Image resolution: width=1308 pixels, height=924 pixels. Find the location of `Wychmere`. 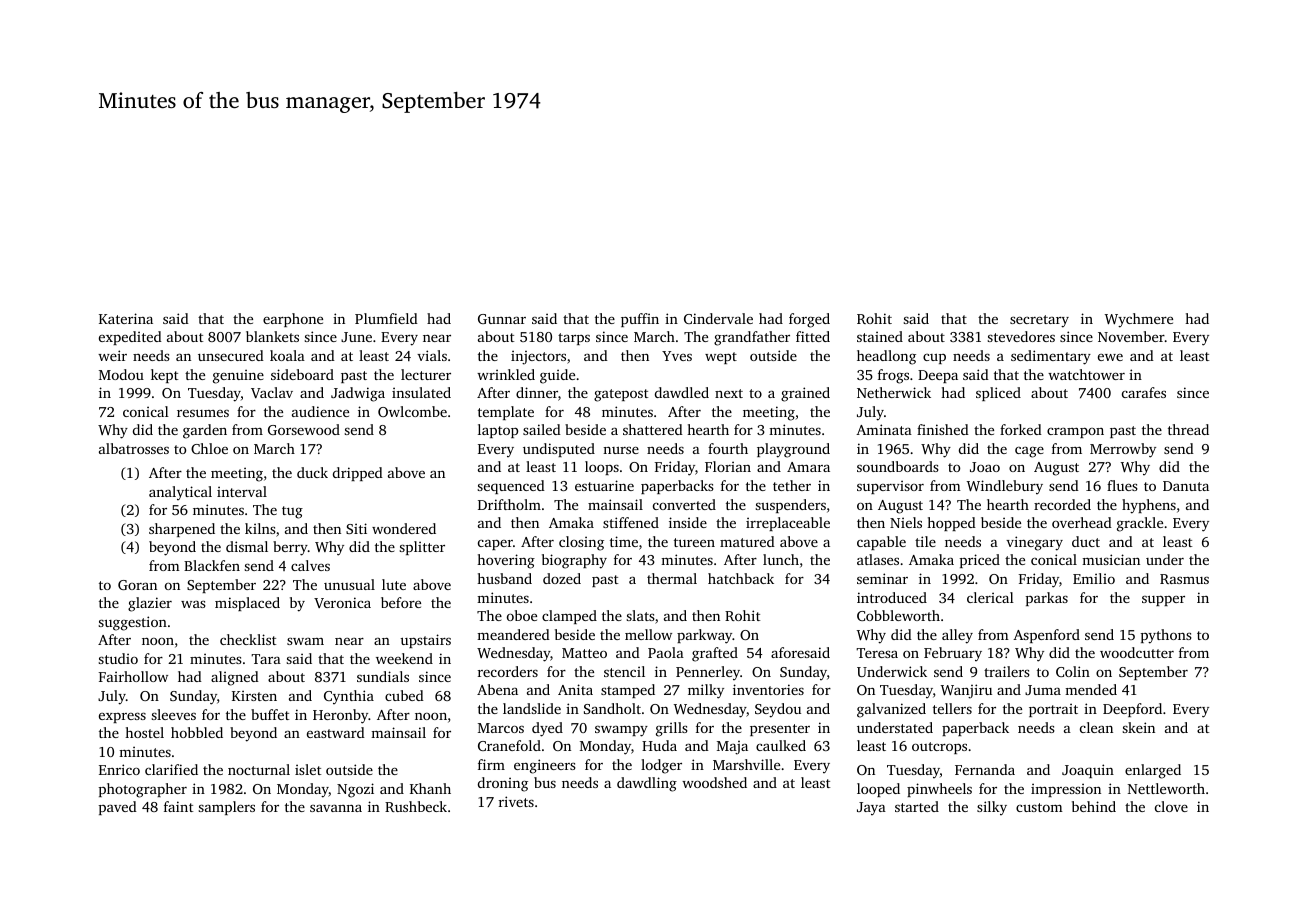

Wychmere is located at coordinates (1139, 320).
